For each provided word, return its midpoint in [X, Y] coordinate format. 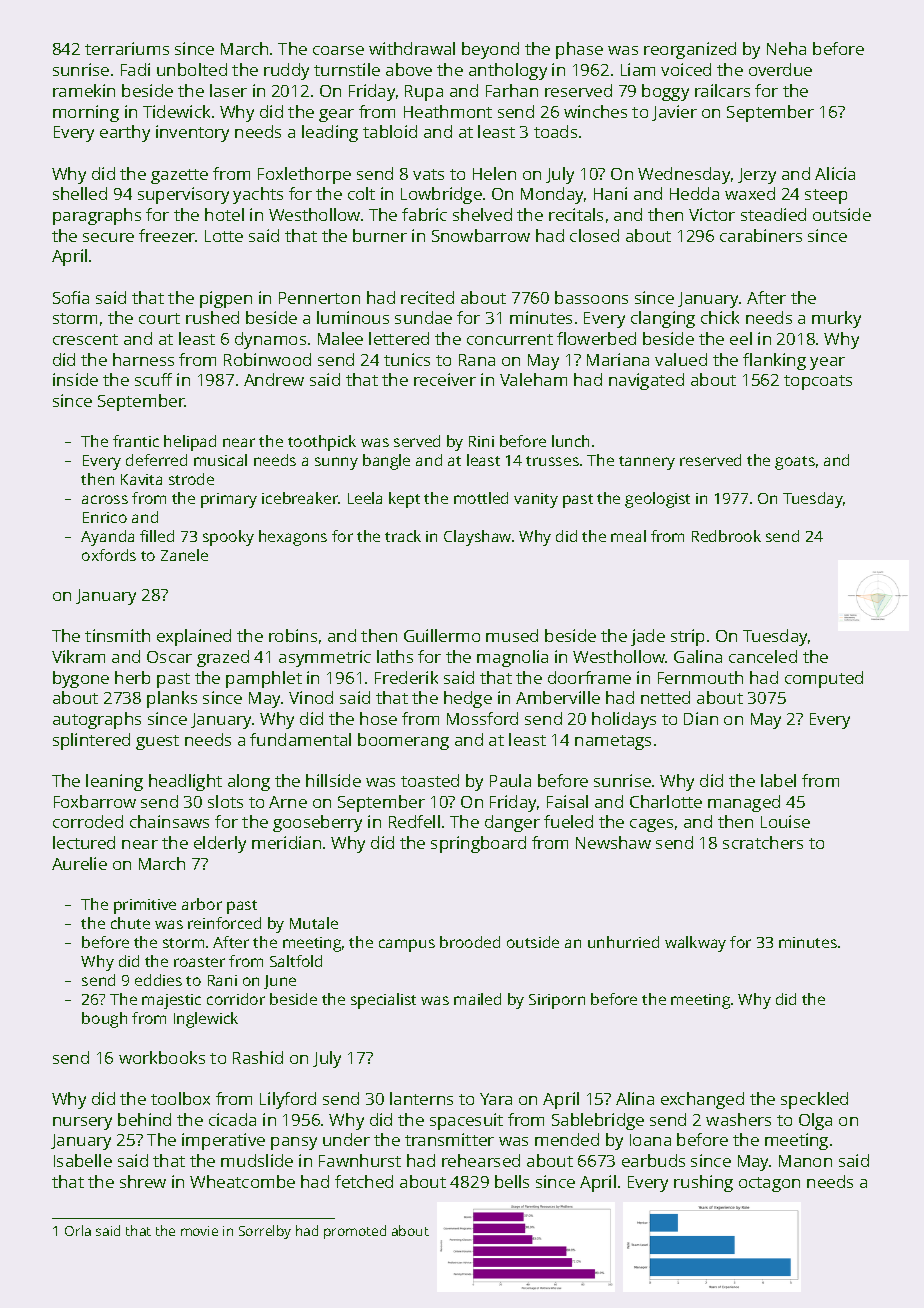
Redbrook [726, 536]
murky [836, 319]
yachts [258, 195]
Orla [78, 1230]
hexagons [293, 538]
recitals [576, 214]
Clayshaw [477, 538]
